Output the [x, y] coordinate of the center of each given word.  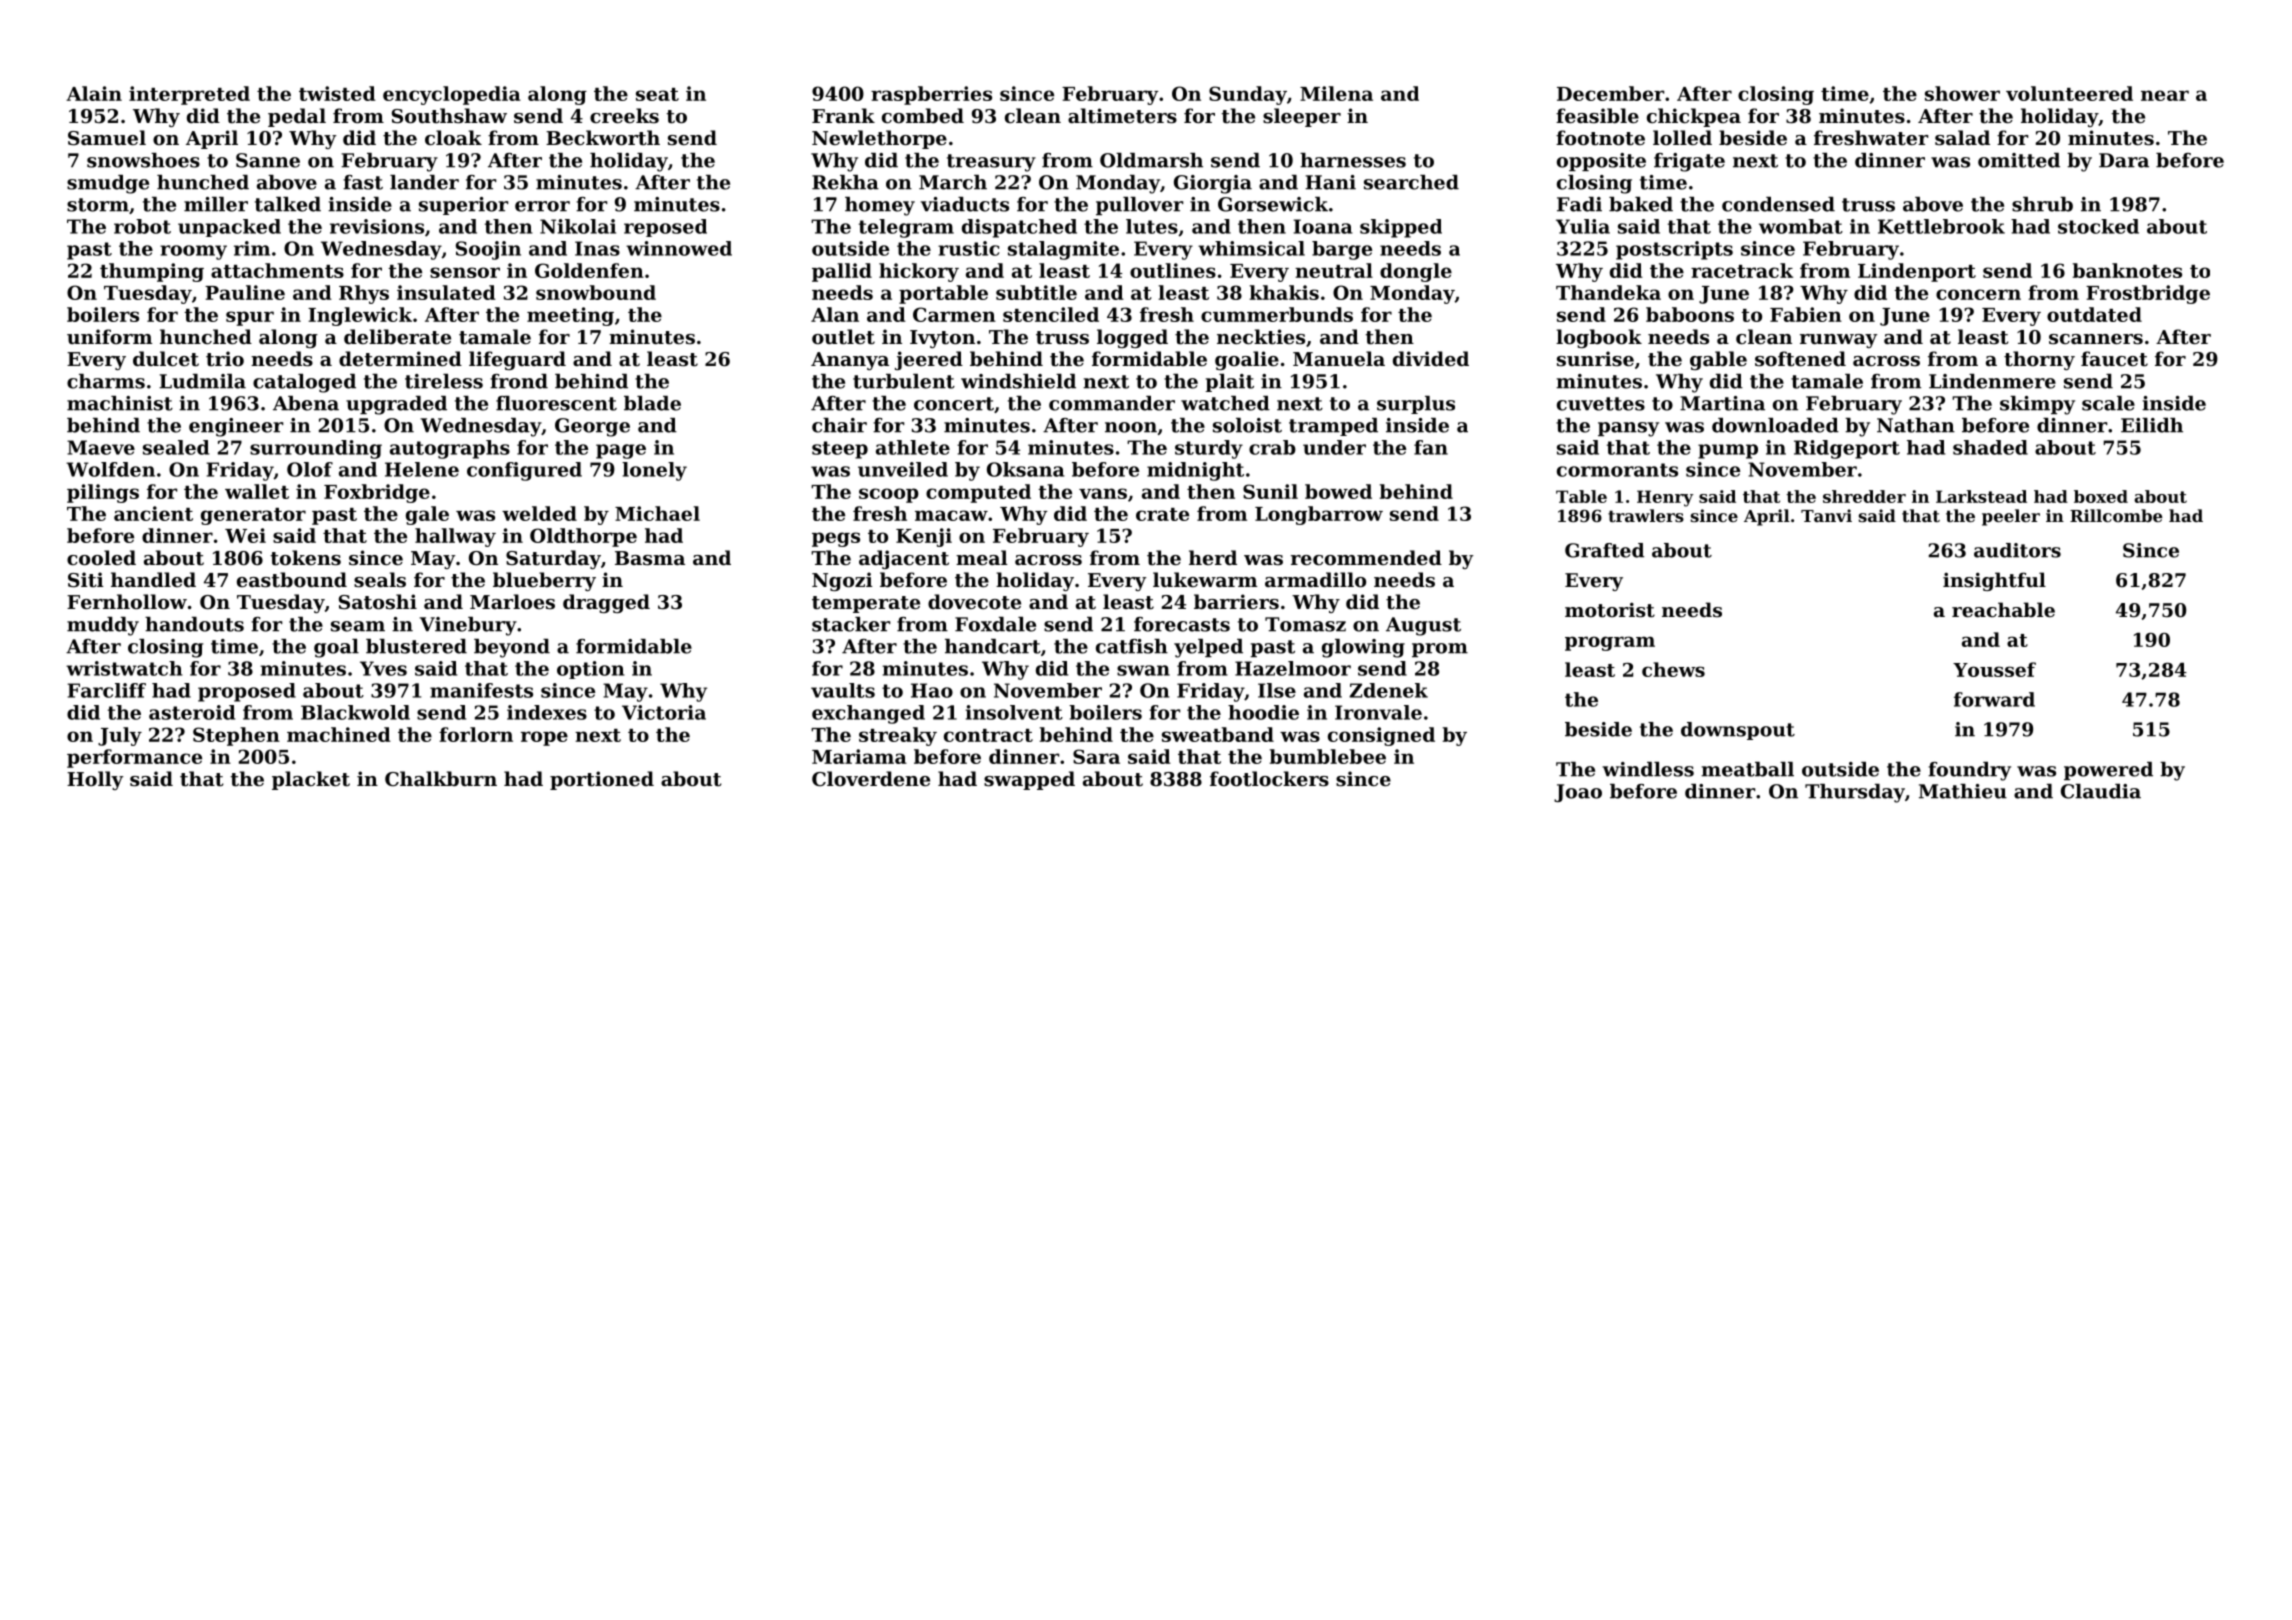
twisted [337, 93]
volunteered [2069, 93]
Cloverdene [871, 778]
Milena [1336, 93]
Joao [1578, 793]
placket [311, 780]
